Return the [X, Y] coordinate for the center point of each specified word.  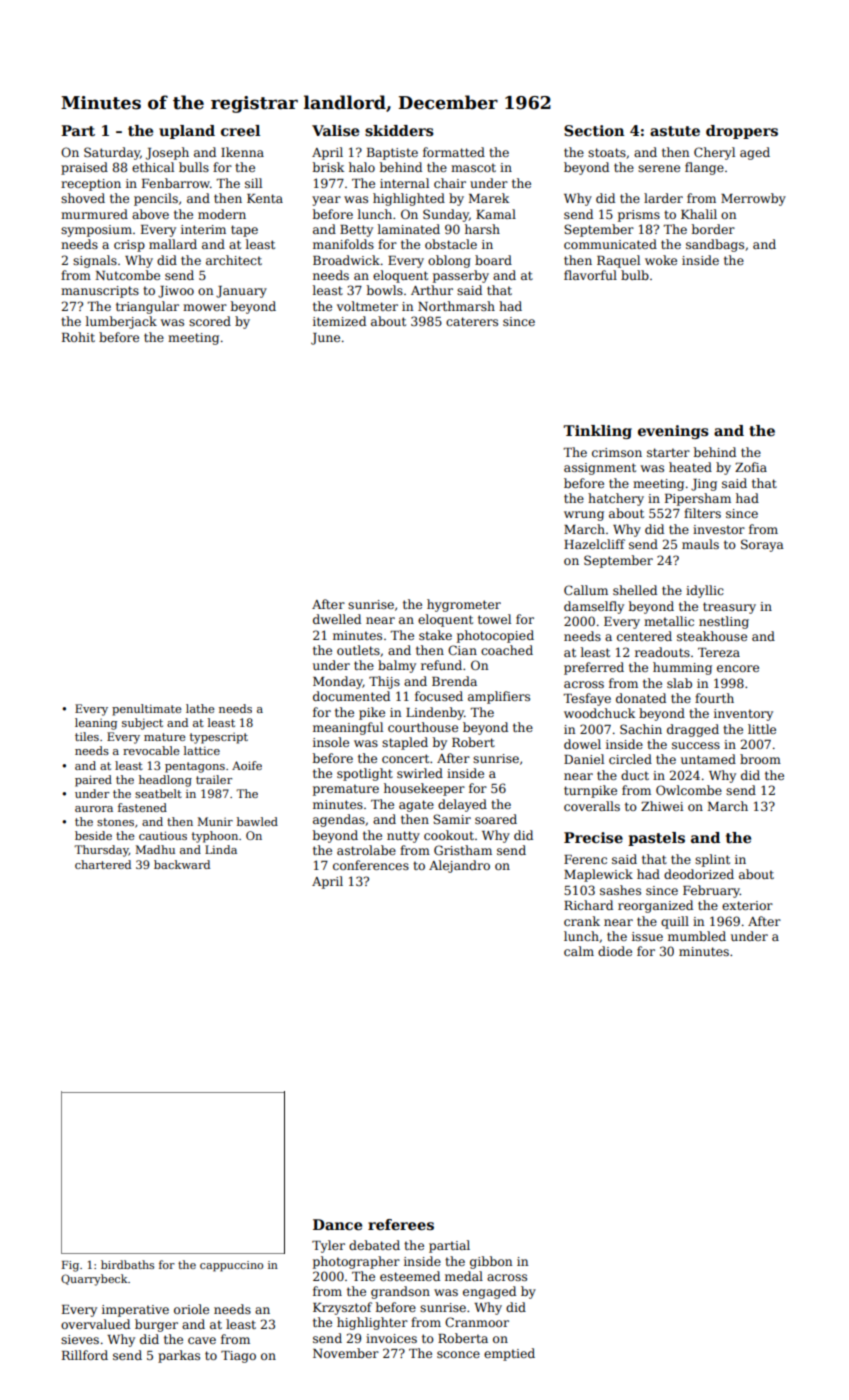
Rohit [78, 337]
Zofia [751, 467]
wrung [584, 516]
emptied [509, 1354]
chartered [103, 864]
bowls [385, 290]
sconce [458, 1354]
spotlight [365, 774]
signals [95, 261]
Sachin [641, 729]
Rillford [85, 1355]
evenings [673, 432]
